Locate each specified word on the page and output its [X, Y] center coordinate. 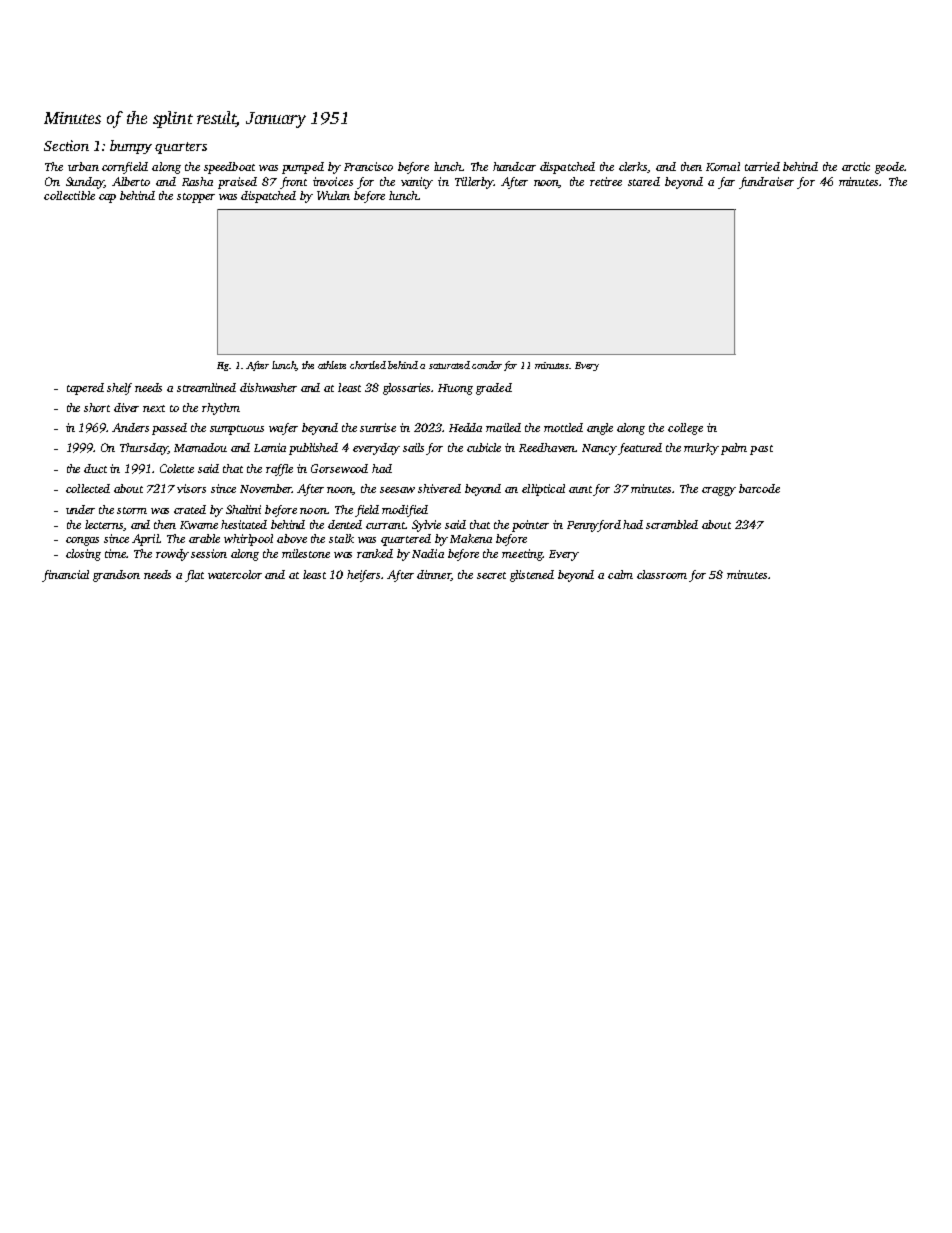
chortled [368, 365]
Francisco [368, 166]
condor [487, 365]
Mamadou [200, 447]
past [761, 450]
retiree [606, 181]
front [293, 183]
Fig [223, 366]
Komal [723, 166]
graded [494, 389]
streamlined [206, 387]
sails [413, 447]
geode [889, 168]
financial [65, 576]
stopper [196, 198]
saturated [449, 365]
